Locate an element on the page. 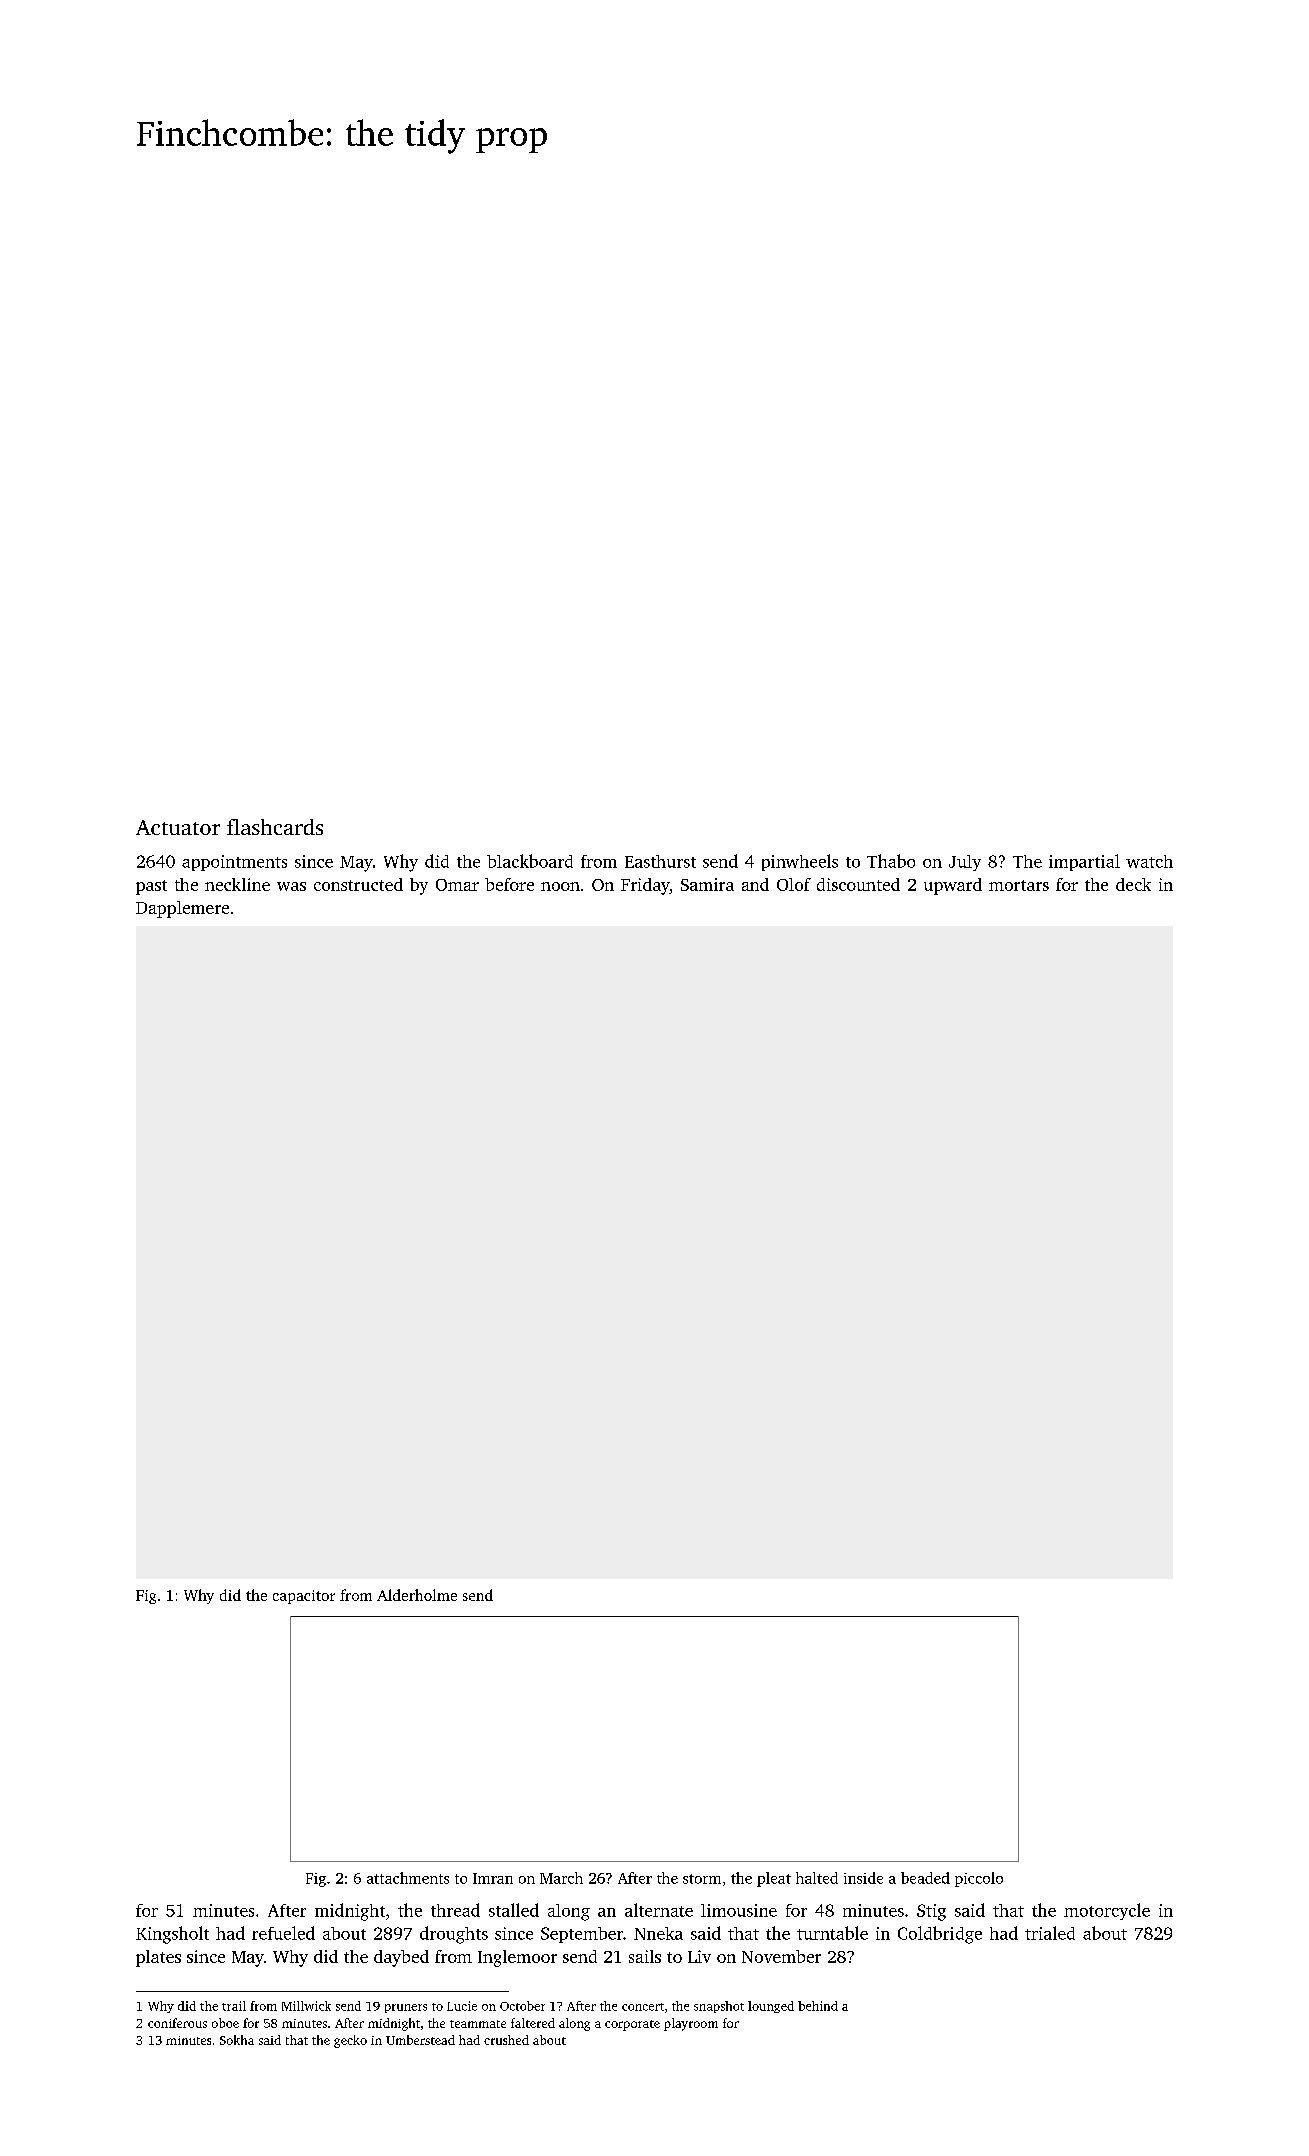 This image has height=2156, width=1309. Alderholme is located at coordinates (417, 1595).
